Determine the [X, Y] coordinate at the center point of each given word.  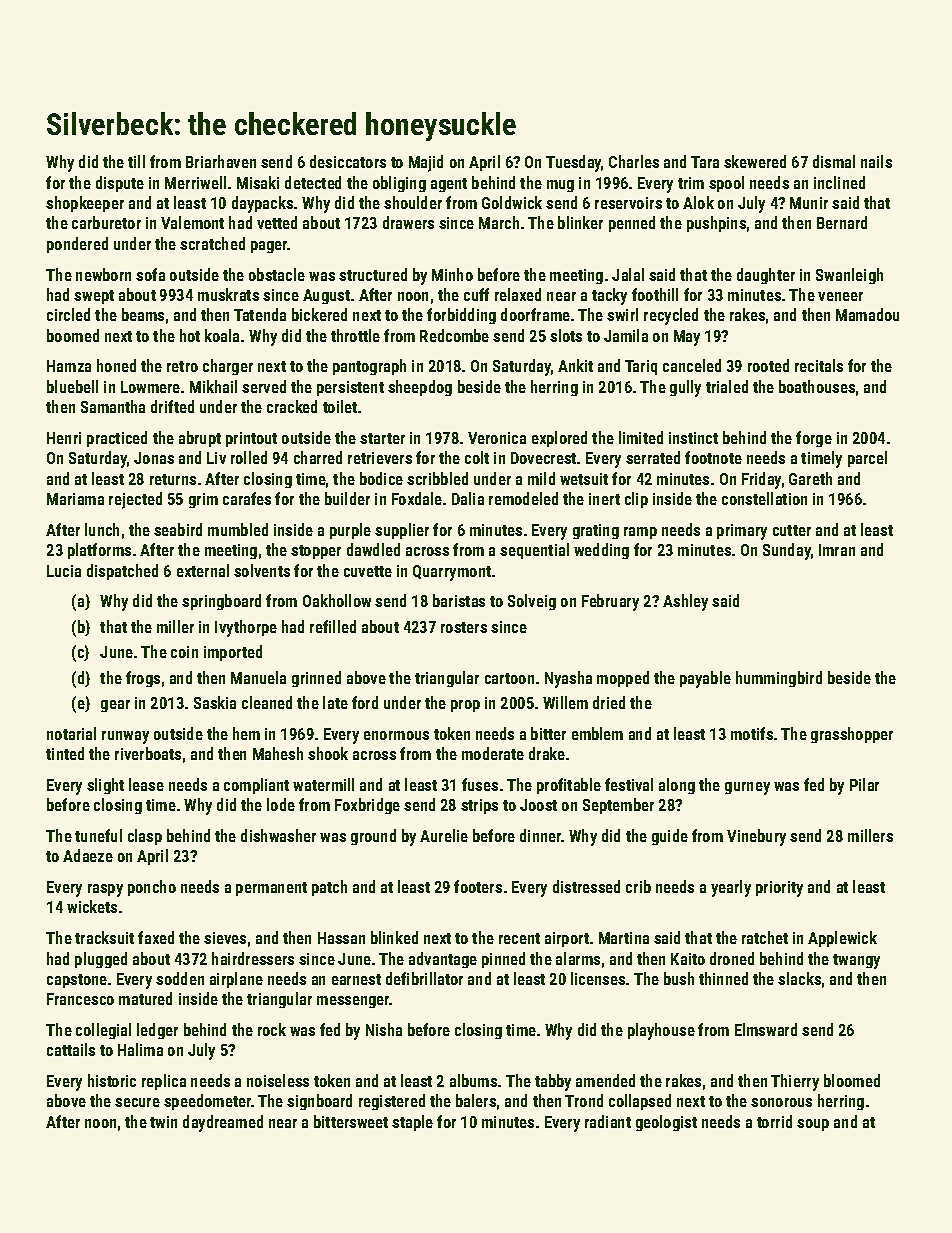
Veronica [497, 438]
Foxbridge [367, 806]
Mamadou [867, 314]
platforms [99, 551]
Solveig [532, 602]
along [677, 786]
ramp [640, 533]
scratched [212, 243]
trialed [727, 386]
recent [519, 938]
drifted [172, 406]
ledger [157, 1031]
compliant [256, 786]
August [326, 296]
